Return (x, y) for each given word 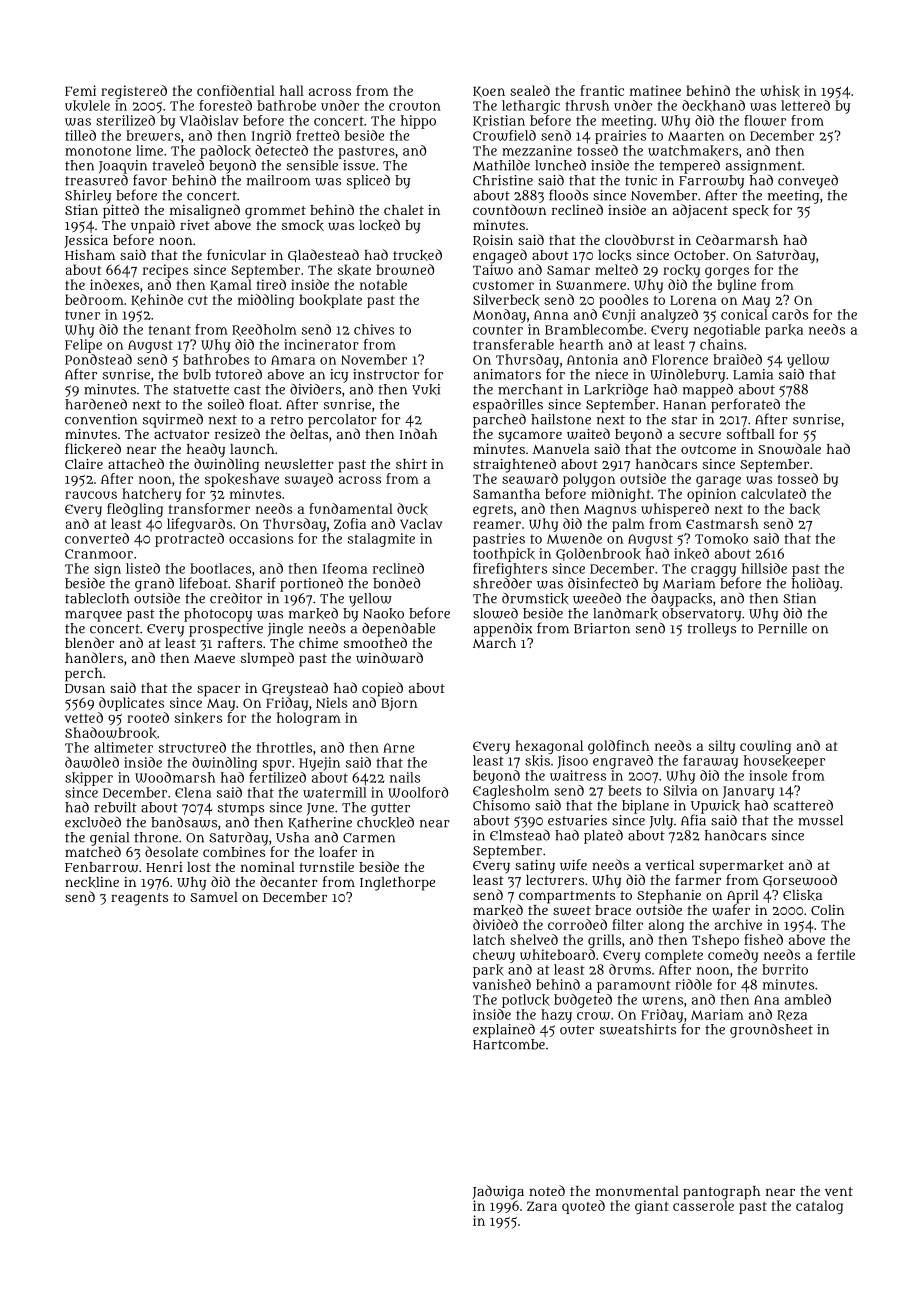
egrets (493, 511)
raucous (91, 495)
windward (389, 658)
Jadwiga (498, 1192)
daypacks (681, 600)
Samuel (214, 897)
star (684, 420)
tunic (641, 180)
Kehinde (157, 300)
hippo (418, 122)
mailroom (278, 180)
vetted (84, 717)
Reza (792, 1015)
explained (504, 1031)
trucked (417, 255)
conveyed (808, 182)
